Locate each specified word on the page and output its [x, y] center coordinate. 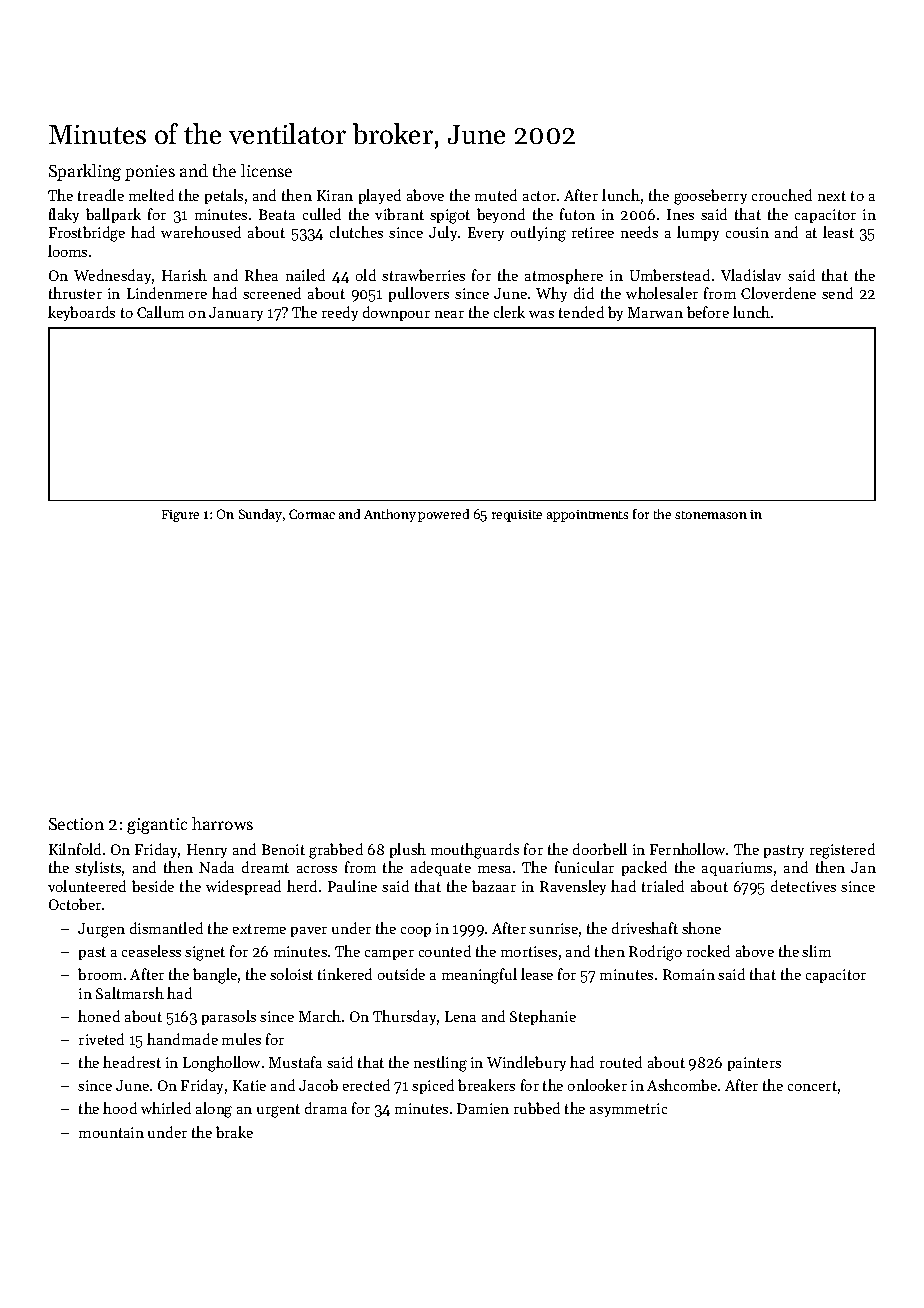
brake [234, 1132]
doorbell [600, 849]
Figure [180, 516]
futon [577, 214]
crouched [782, 195]
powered [443, 515]
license [266, 170]
